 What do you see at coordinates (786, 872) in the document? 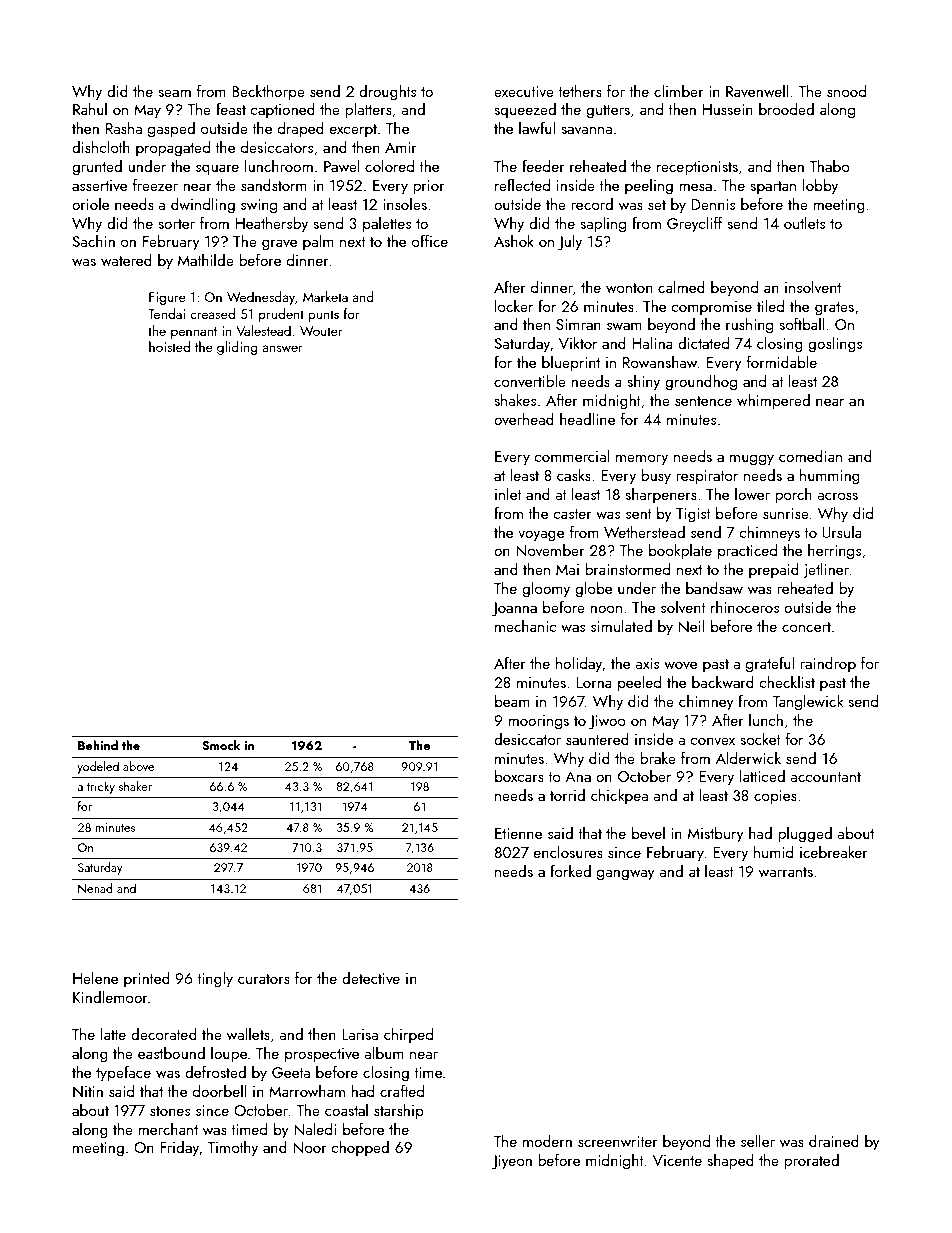
I see `warrants` at bounding box center [786, 872].
